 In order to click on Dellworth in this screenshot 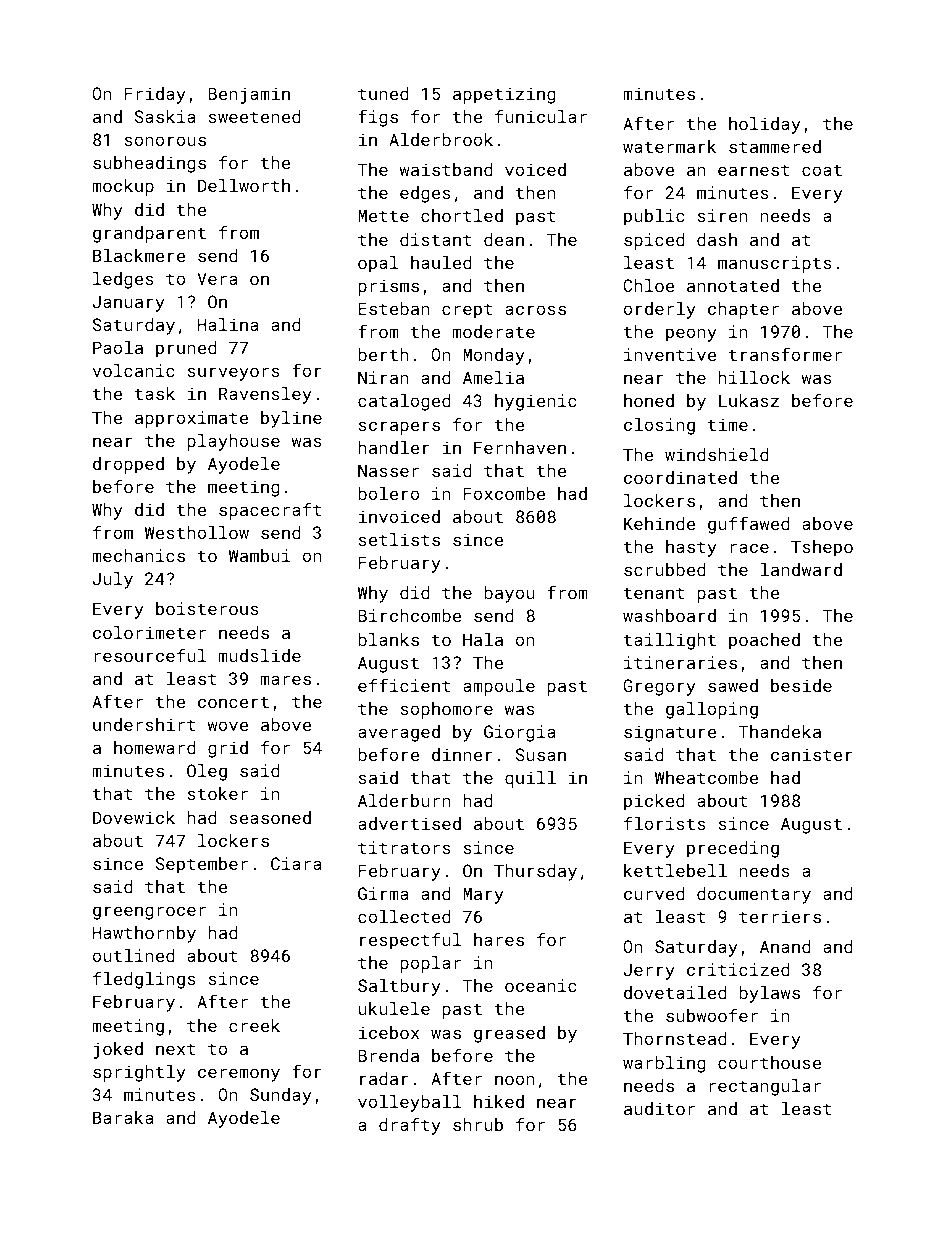, I will do `click(244, 185)`.
